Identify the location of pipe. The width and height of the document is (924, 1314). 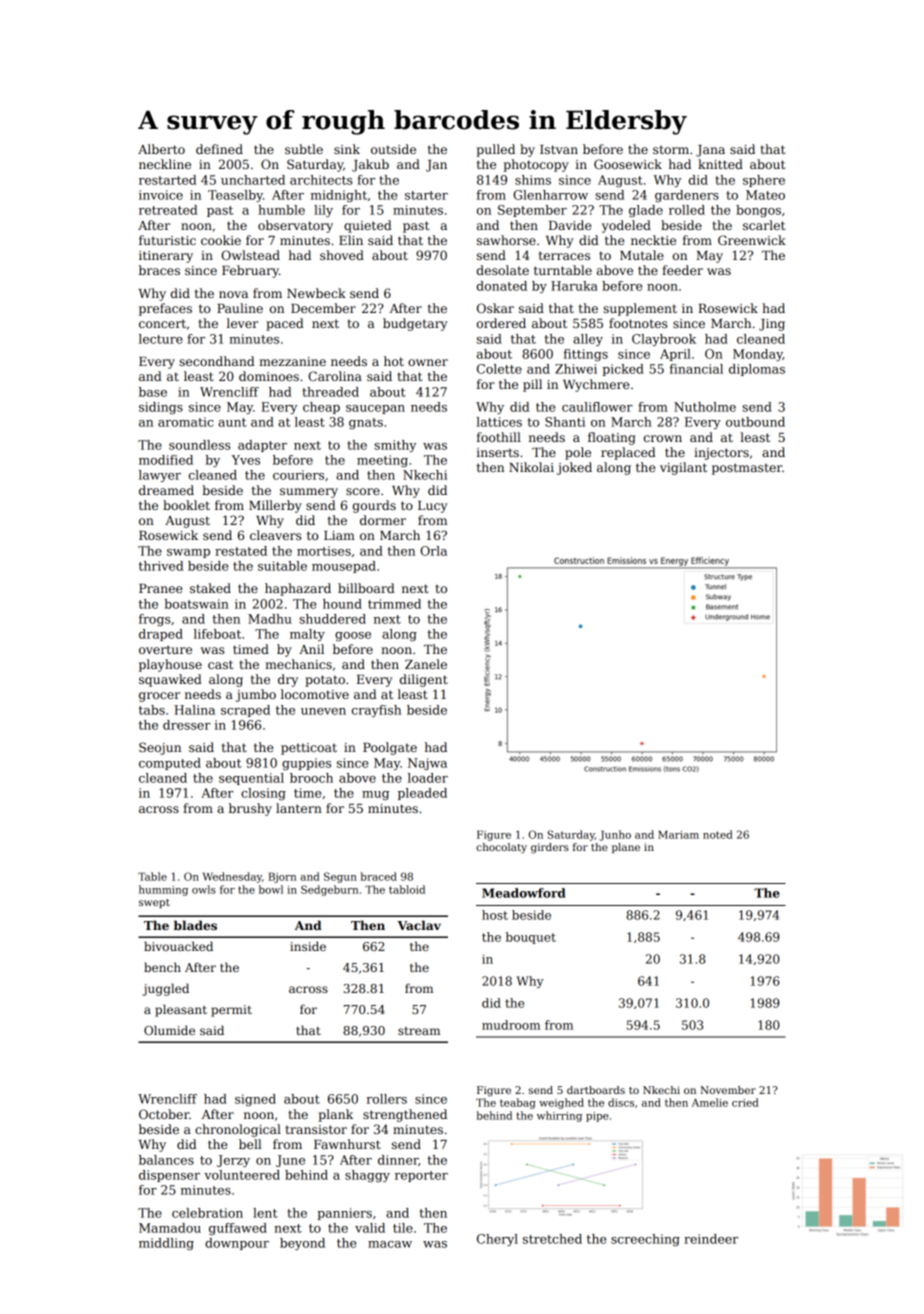
(597, 1117).
